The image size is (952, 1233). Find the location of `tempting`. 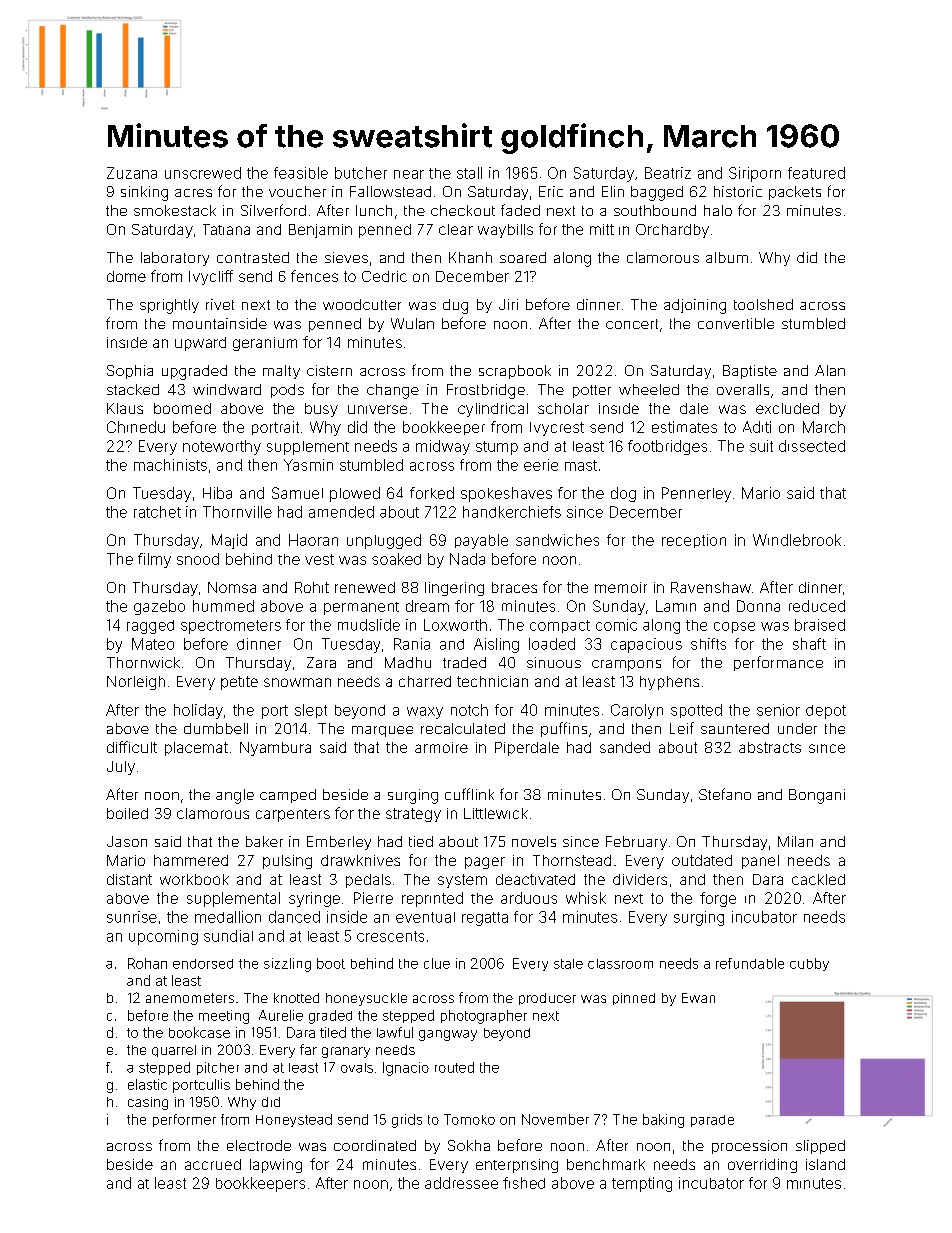

tempting is located at coordinates (642, 1184).
